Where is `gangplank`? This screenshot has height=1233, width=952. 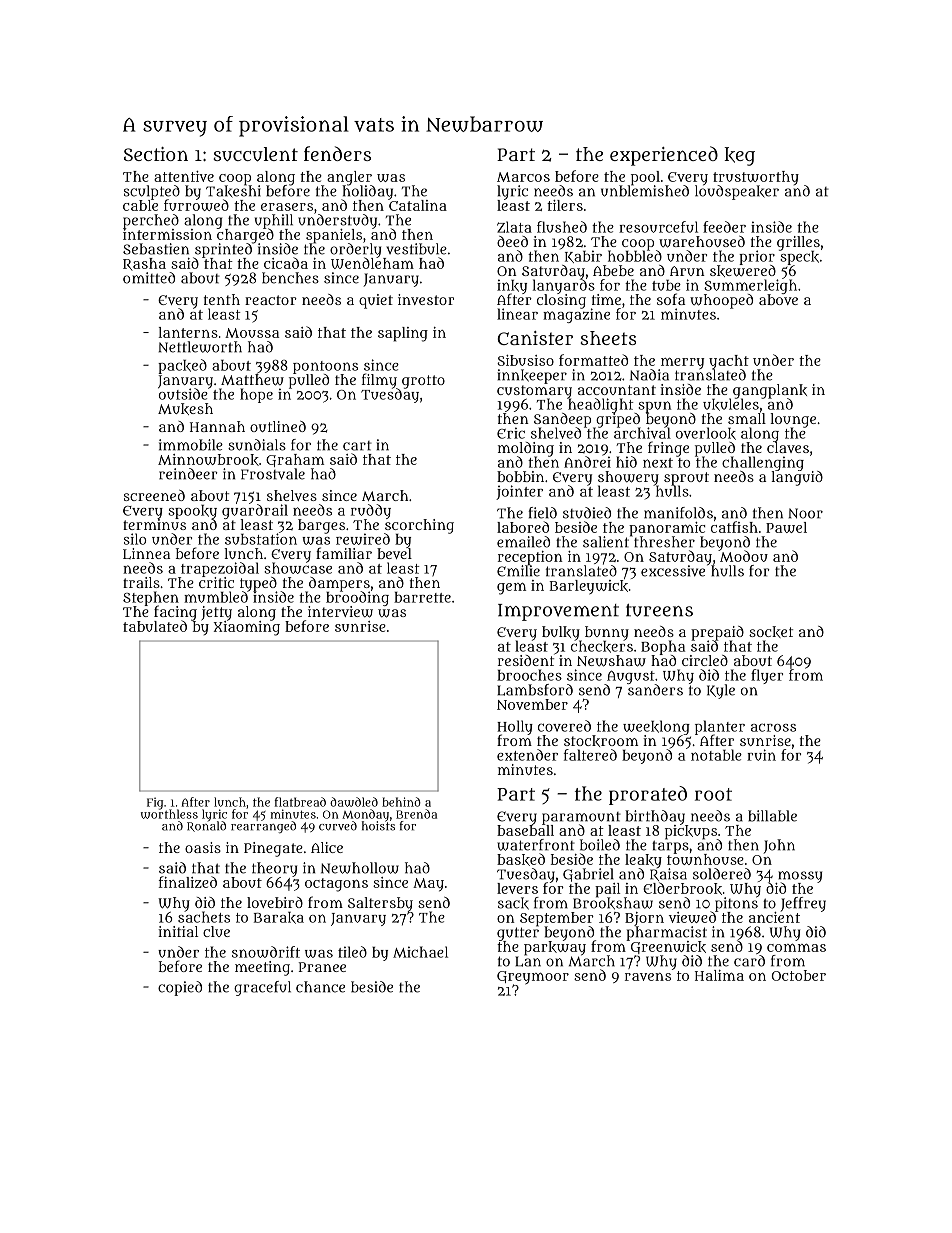 gangplank is located at coordinates (770, 391).
